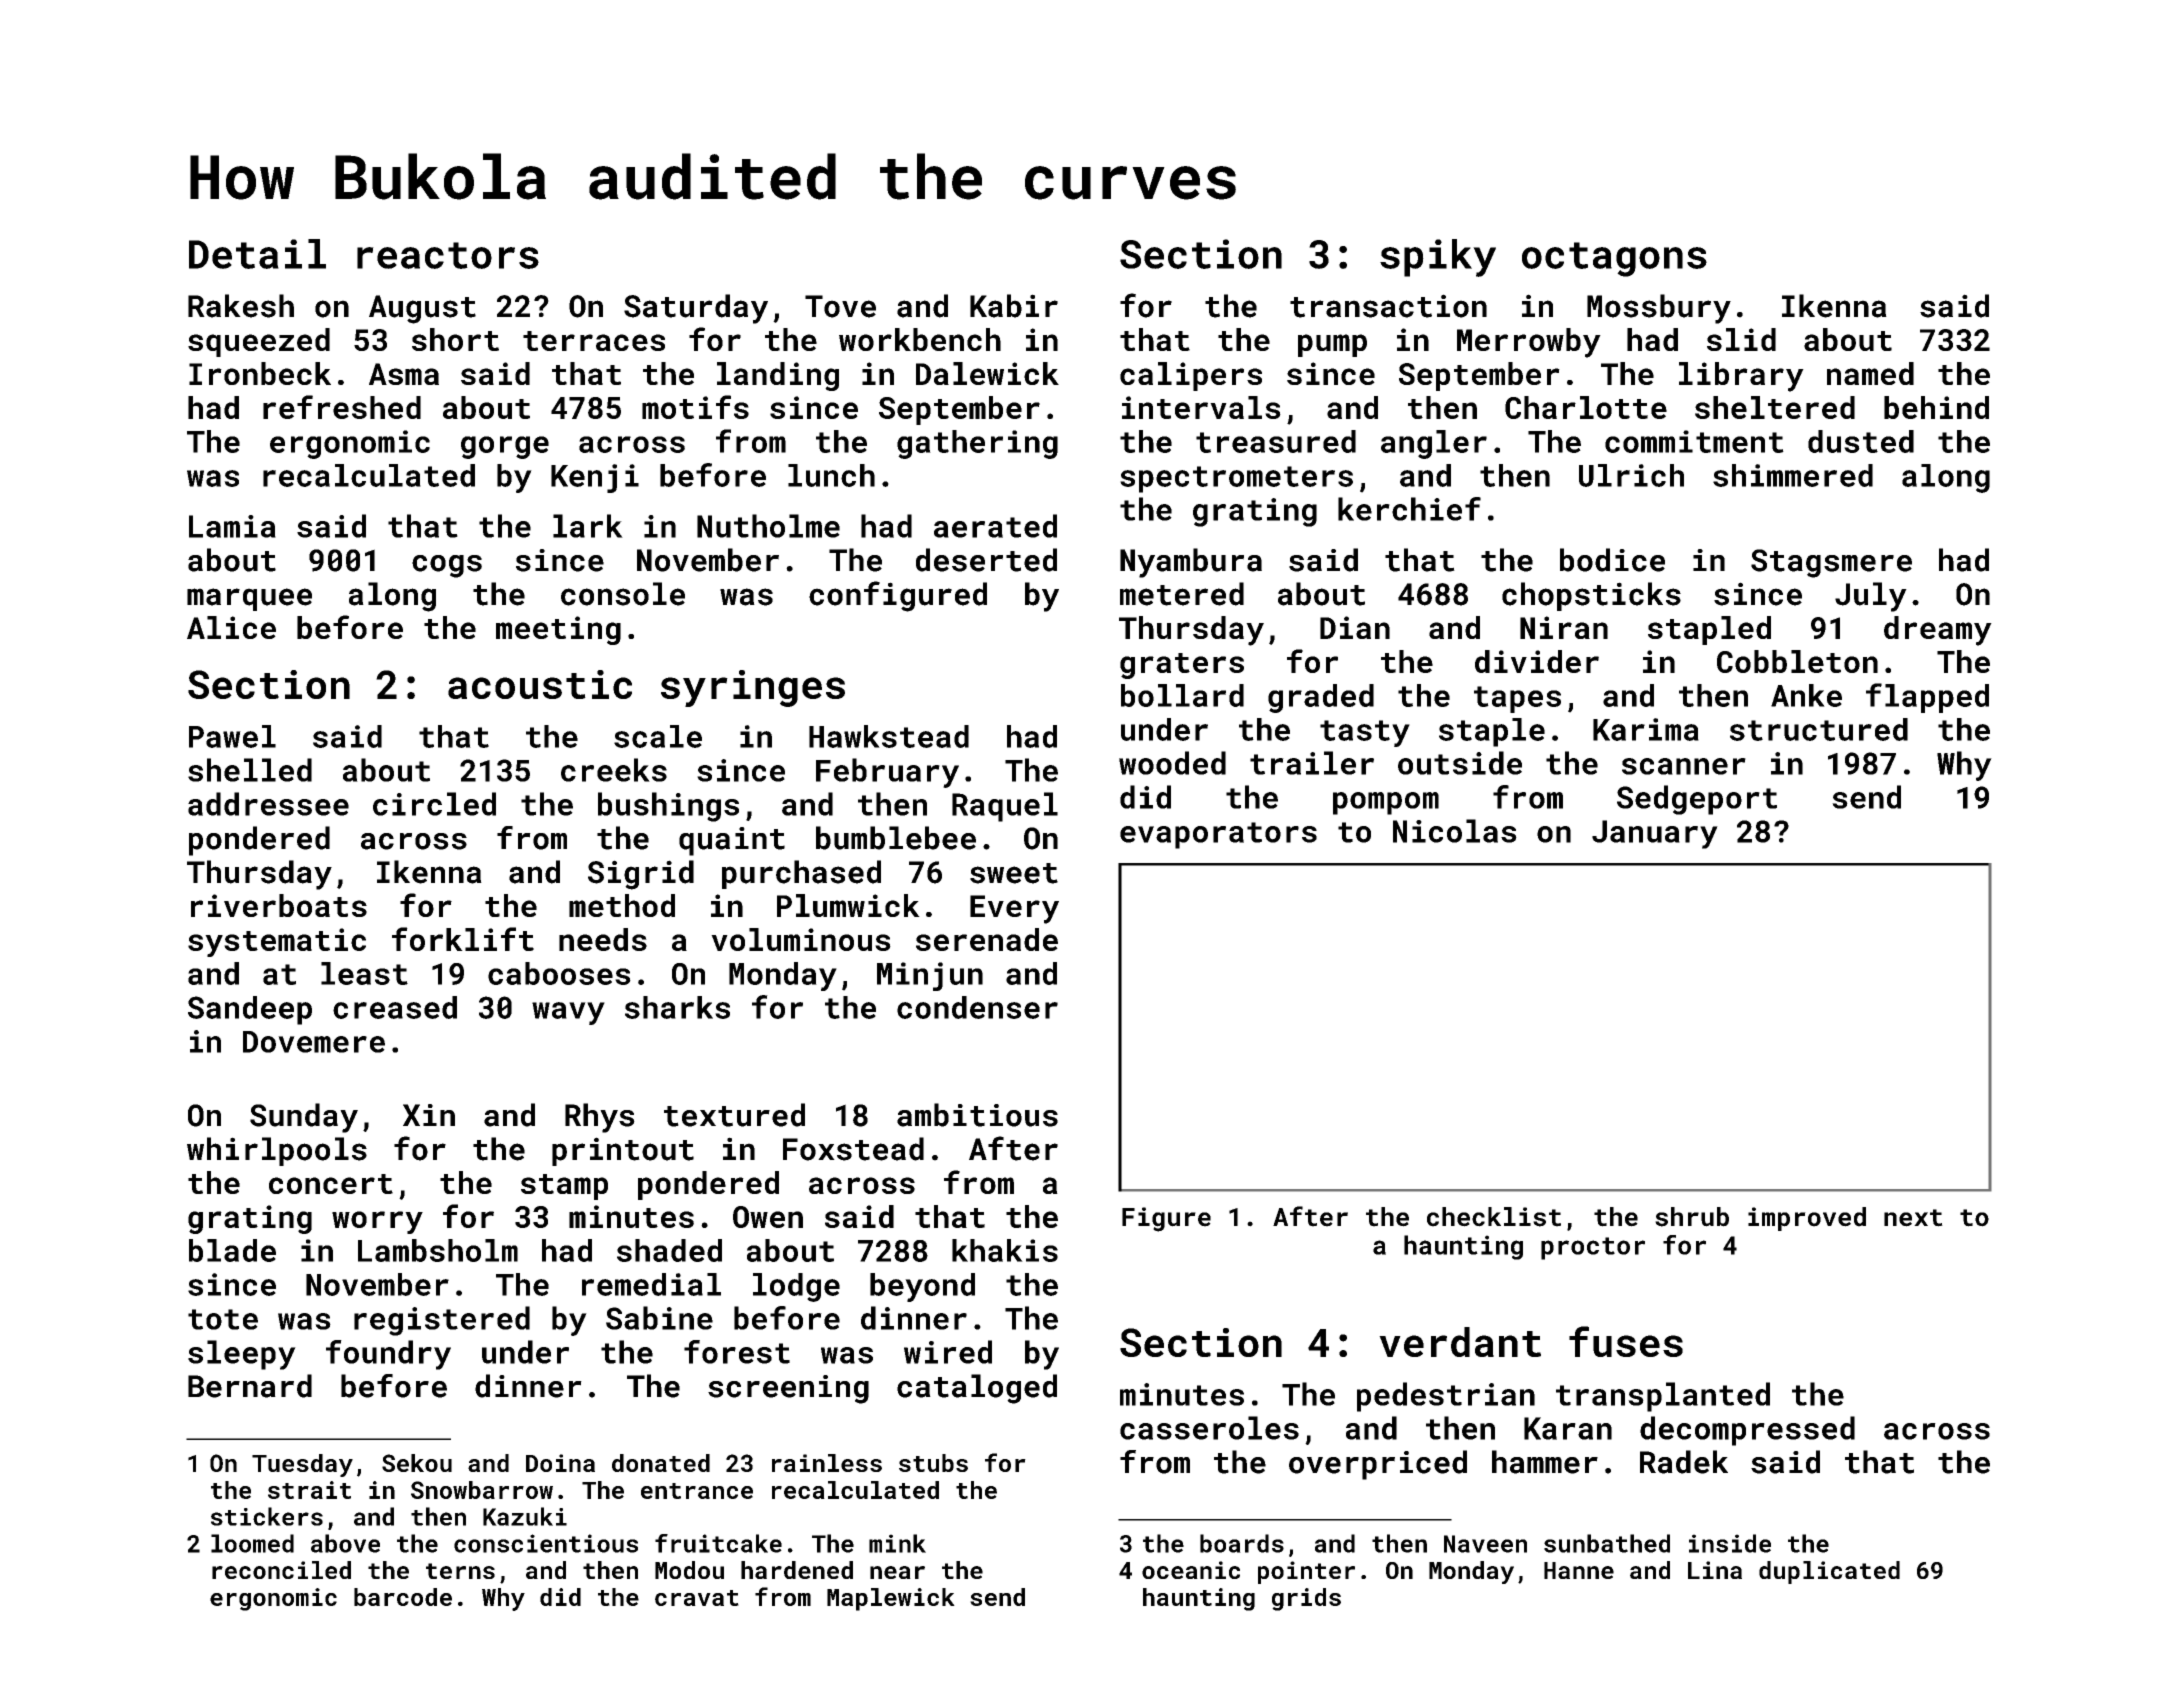 The image size is (2178, 1683). I want to click on decompressed, so click(1747, 1431).
